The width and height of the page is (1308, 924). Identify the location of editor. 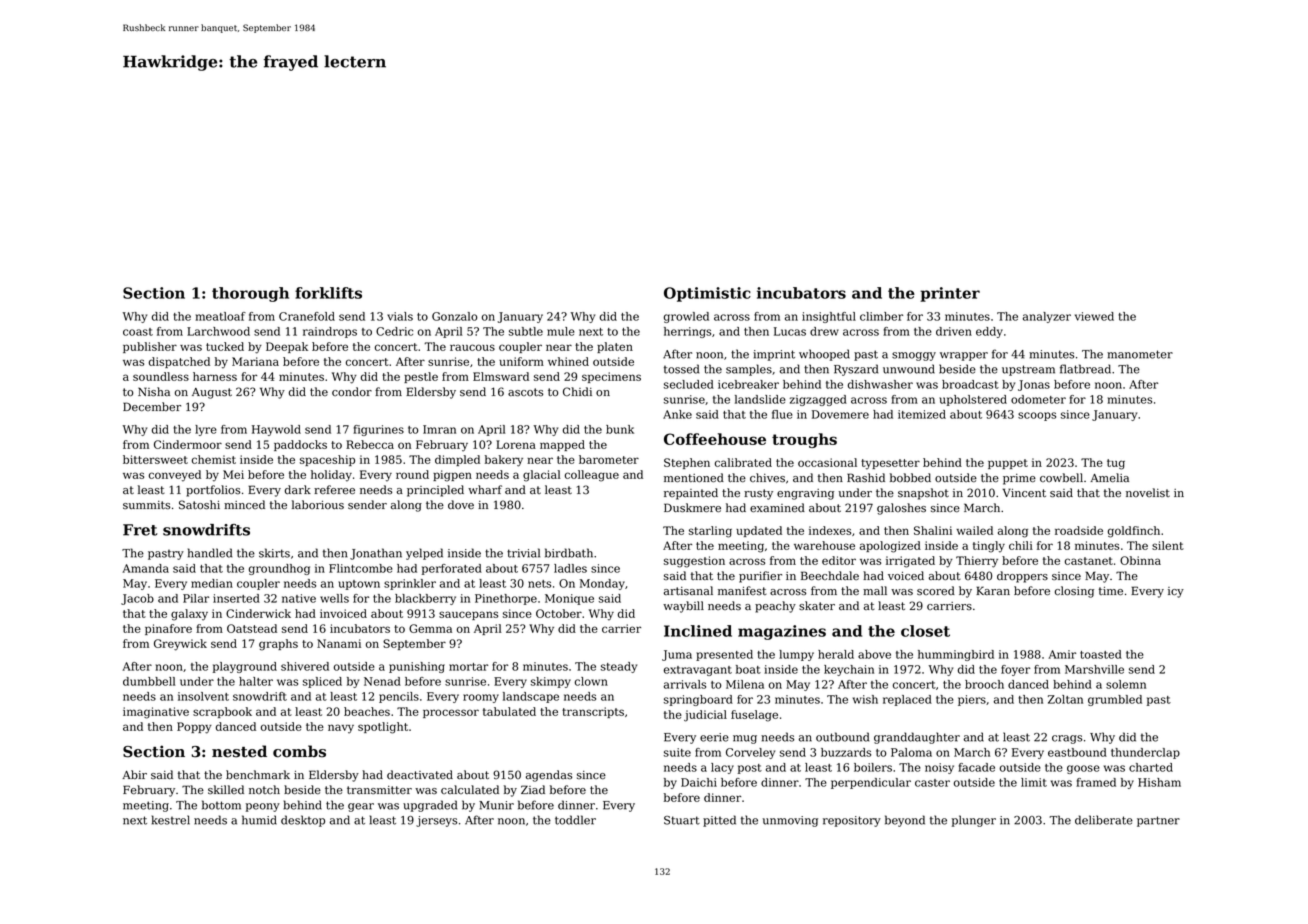
(839, 560).
